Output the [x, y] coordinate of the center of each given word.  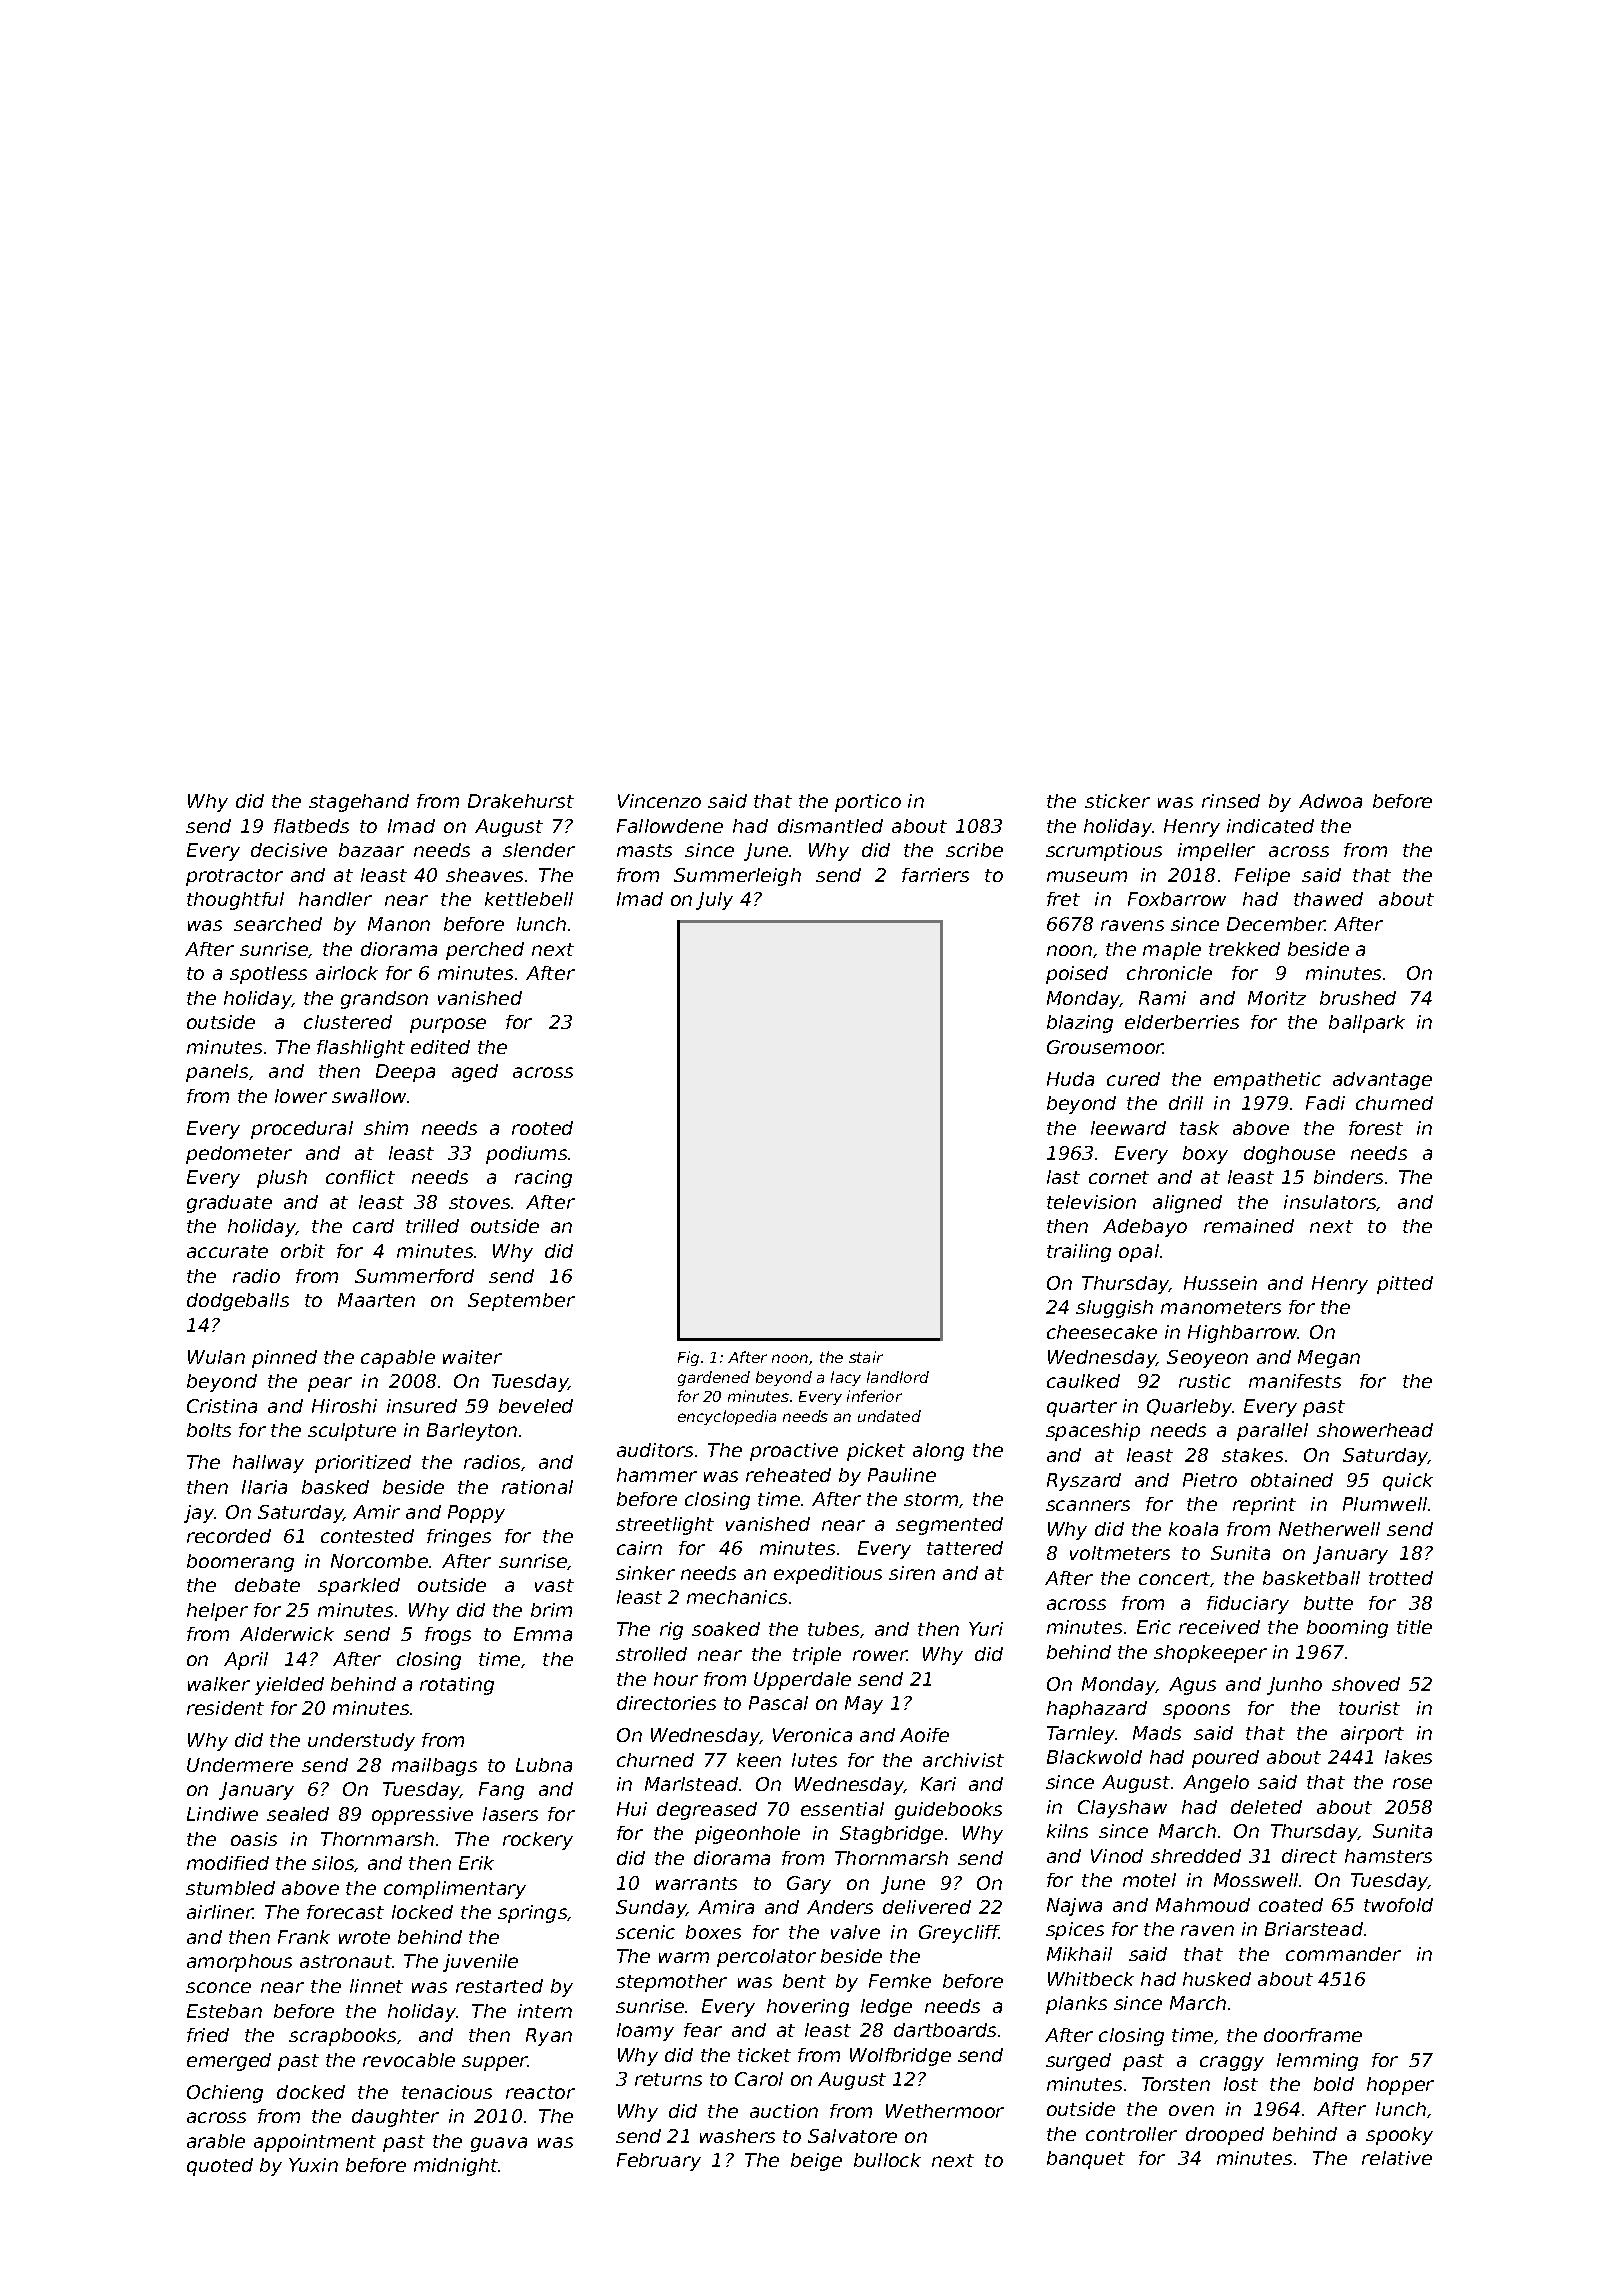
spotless [268, 975]
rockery [538, 1841]
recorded [229, 1536]
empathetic [1267, 1081]
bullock [887, 2160]
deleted [1266, 1807]
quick [1408, 1482]
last [1063, 1177]
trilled [432, 1226]
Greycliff [959, 1934]
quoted [220, 2167]
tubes [833, 1629]
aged [475, 1073]
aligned [1187, 1204]
